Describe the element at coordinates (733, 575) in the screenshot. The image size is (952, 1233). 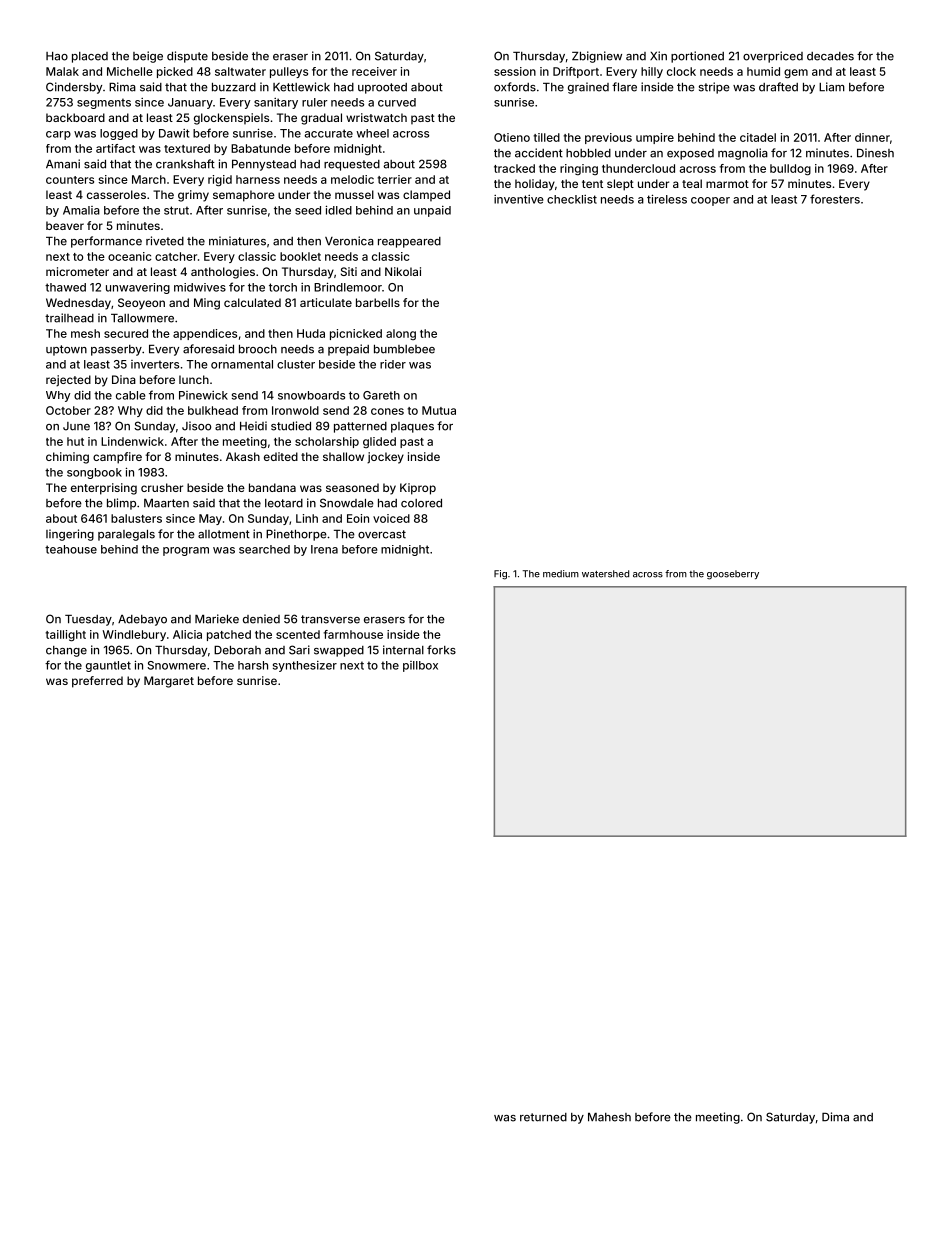
I see `gooseberry` at that location.
